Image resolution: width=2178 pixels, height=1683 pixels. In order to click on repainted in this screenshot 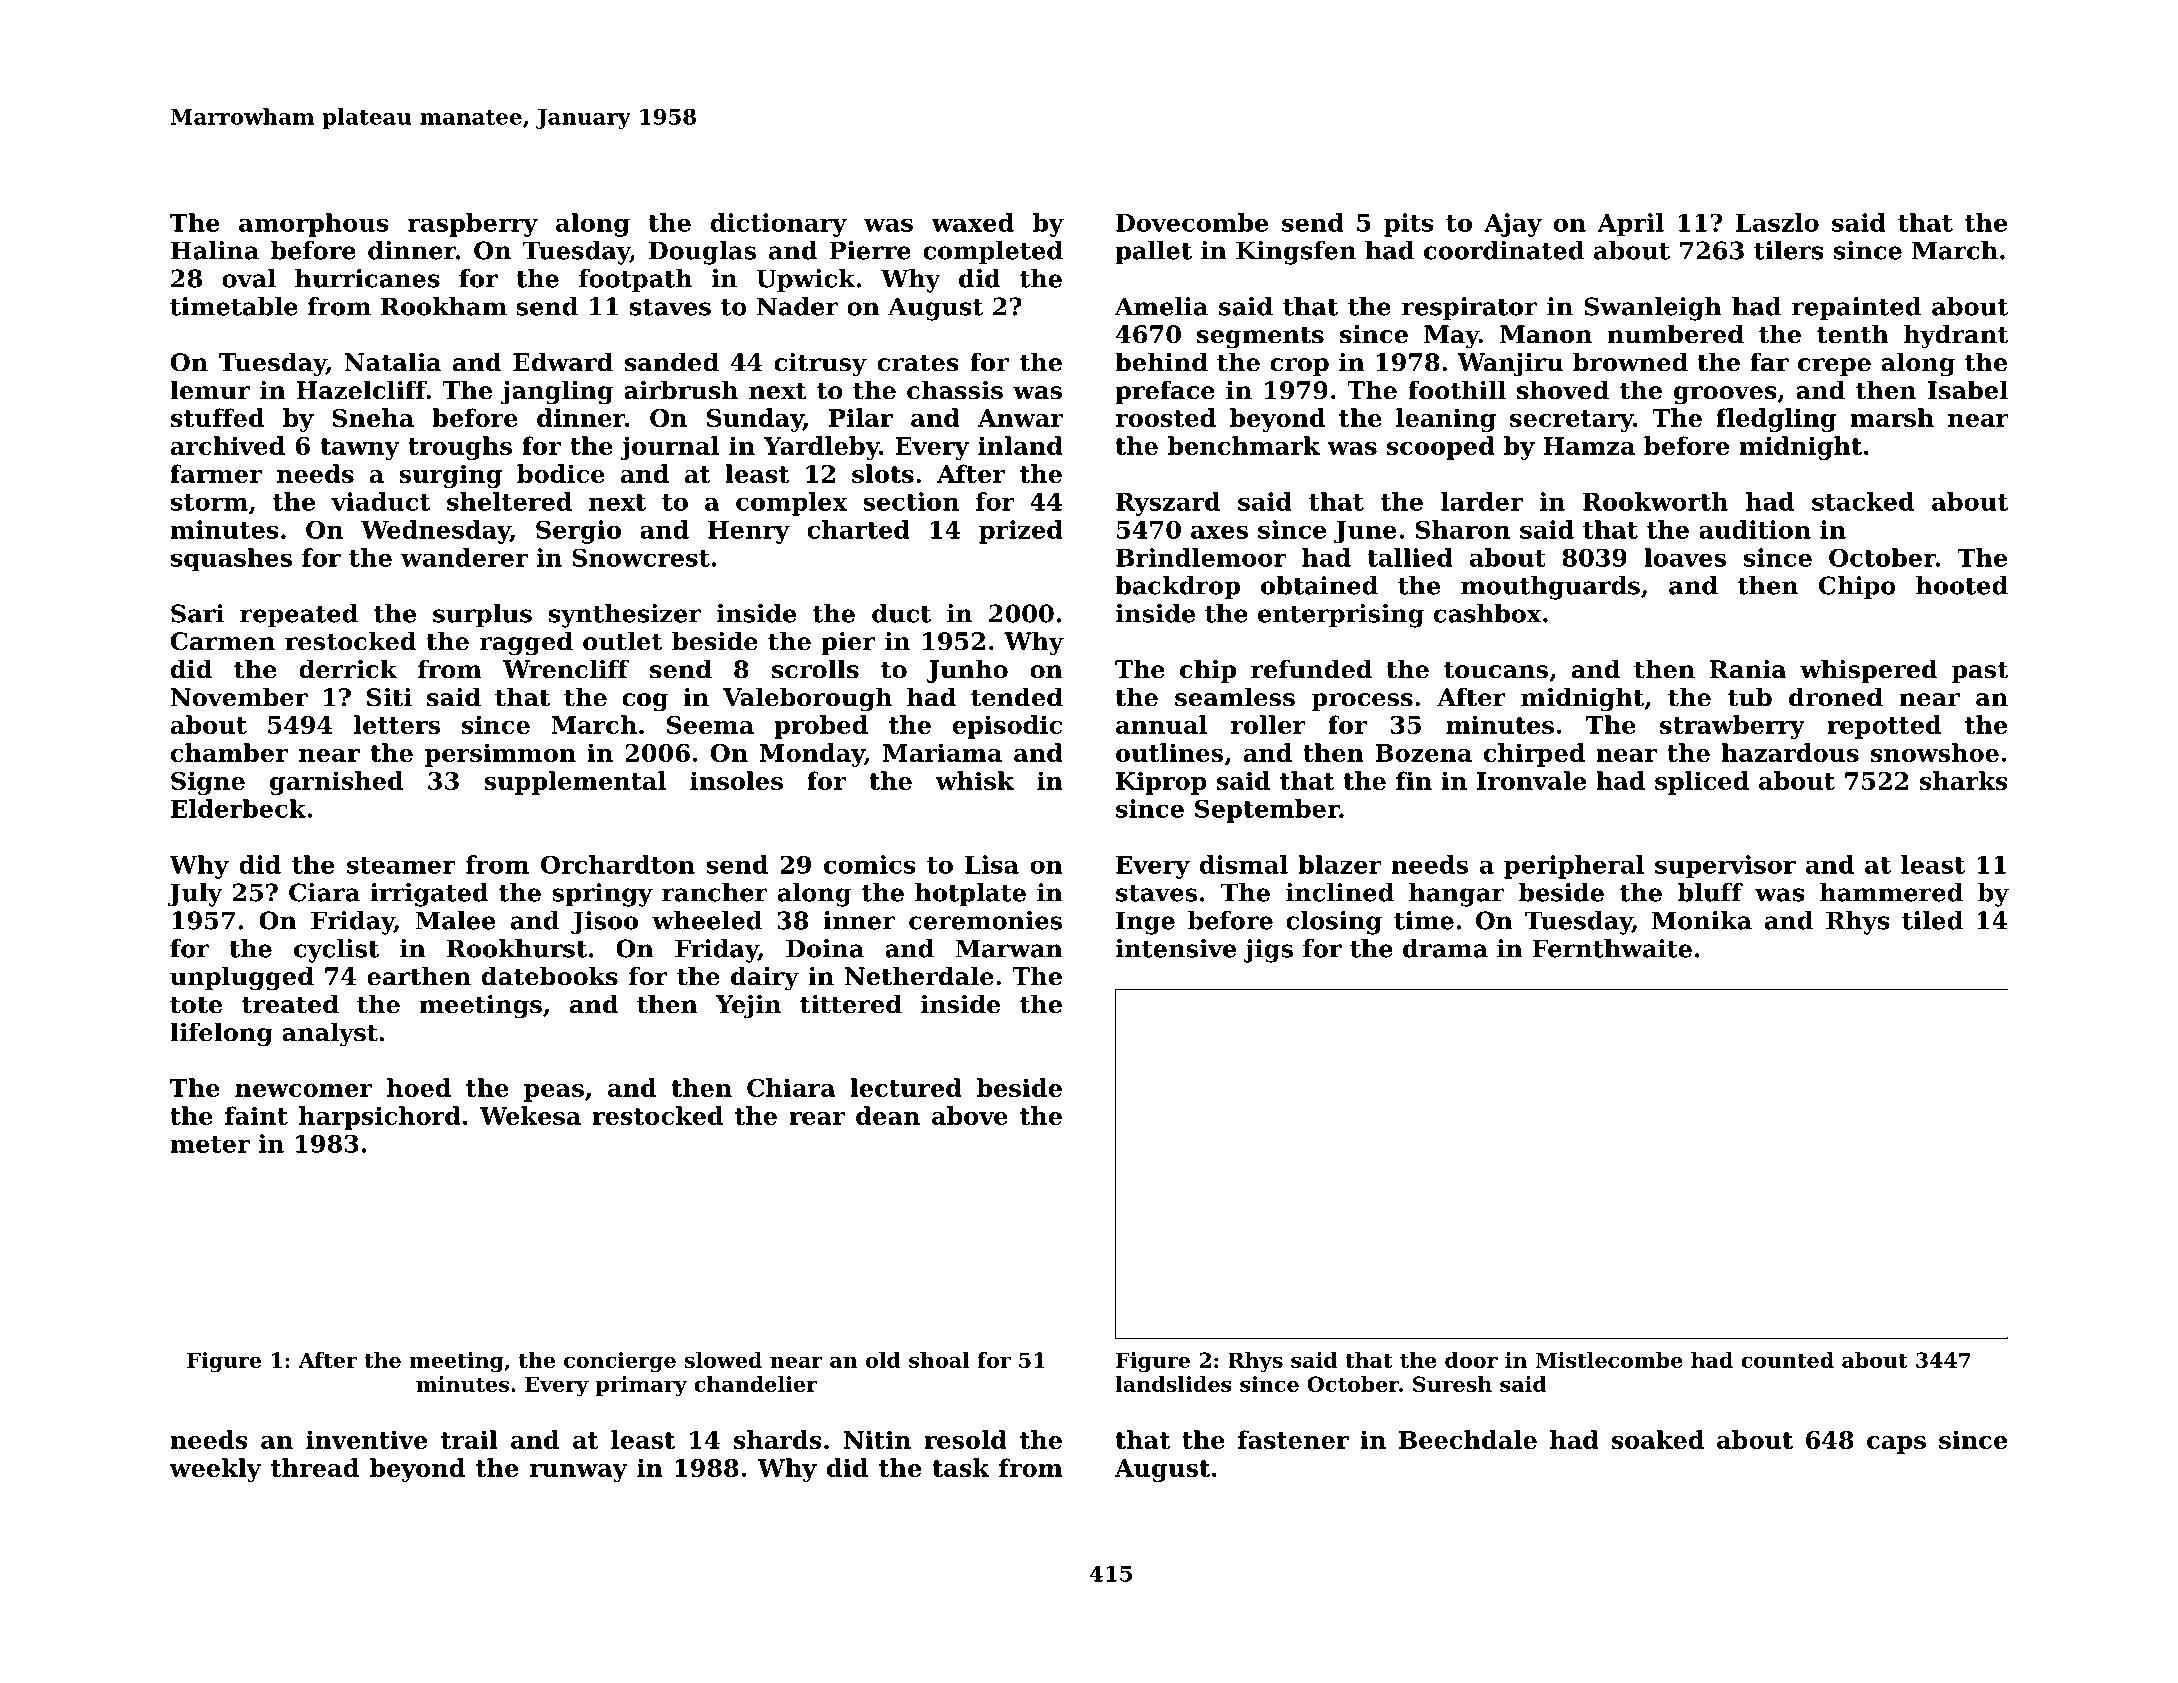, I will do `click(1856, 309)`.
